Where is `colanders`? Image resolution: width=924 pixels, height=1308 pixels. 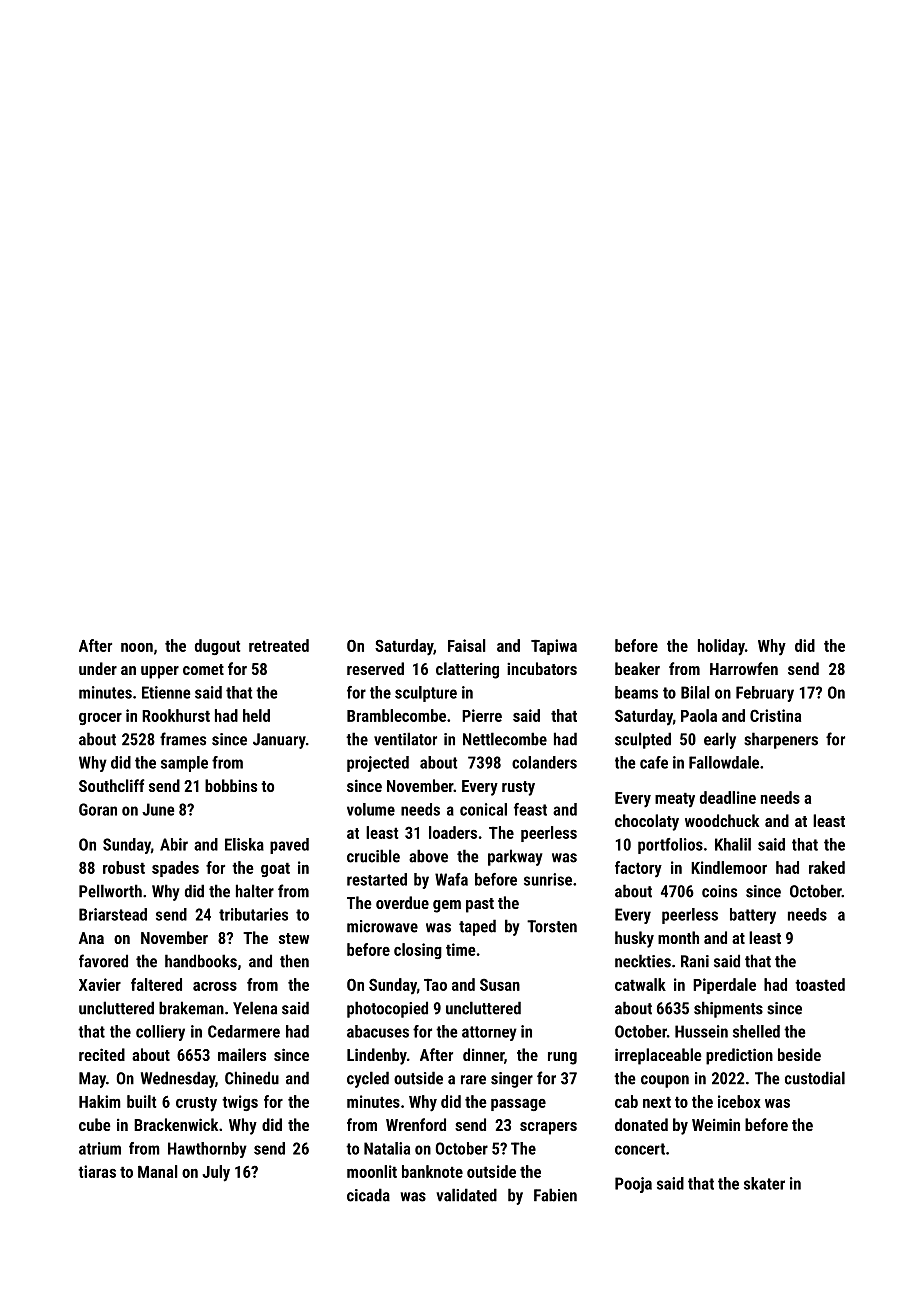 colanders is located at coordinates (544, 762).
